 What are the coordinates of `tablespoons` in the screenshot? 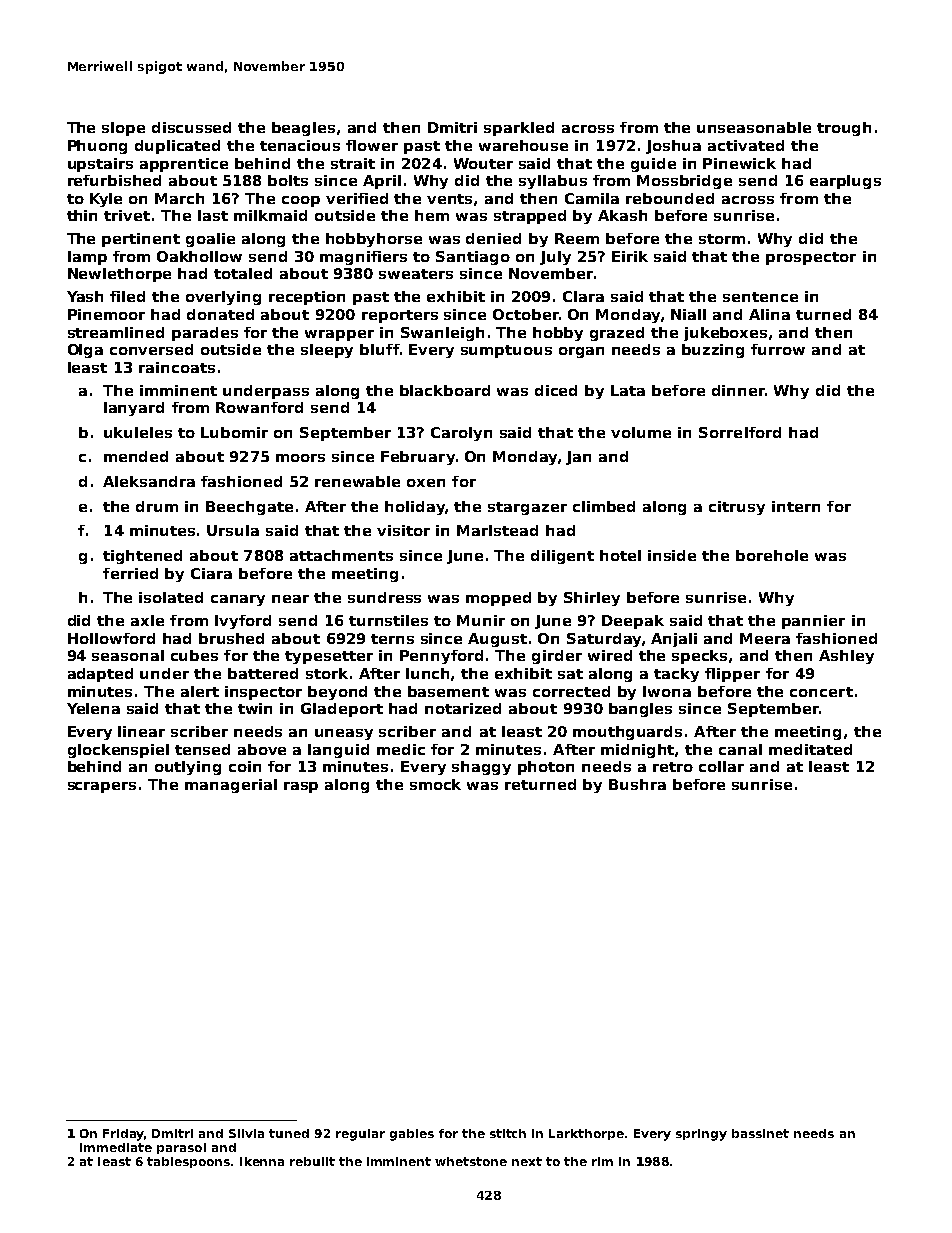 It's located at (188, 1162).
